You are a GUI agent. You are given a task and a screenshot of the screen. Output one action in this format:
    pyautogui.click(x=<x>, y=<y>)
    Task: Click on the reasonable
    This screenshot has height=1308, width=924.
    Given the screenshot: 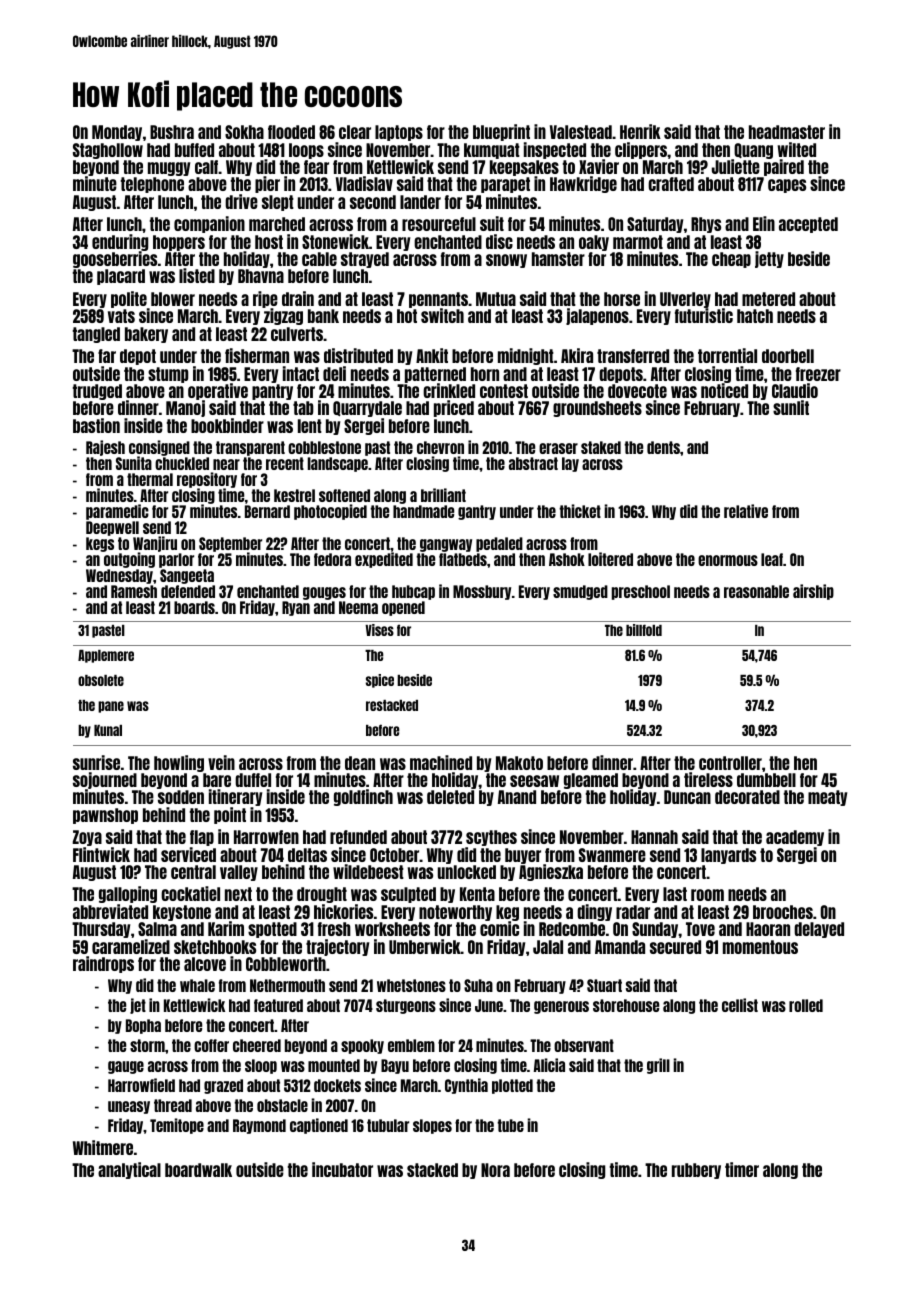 What is the action you would take?
    pyautogui.click(x=756, y=591)
